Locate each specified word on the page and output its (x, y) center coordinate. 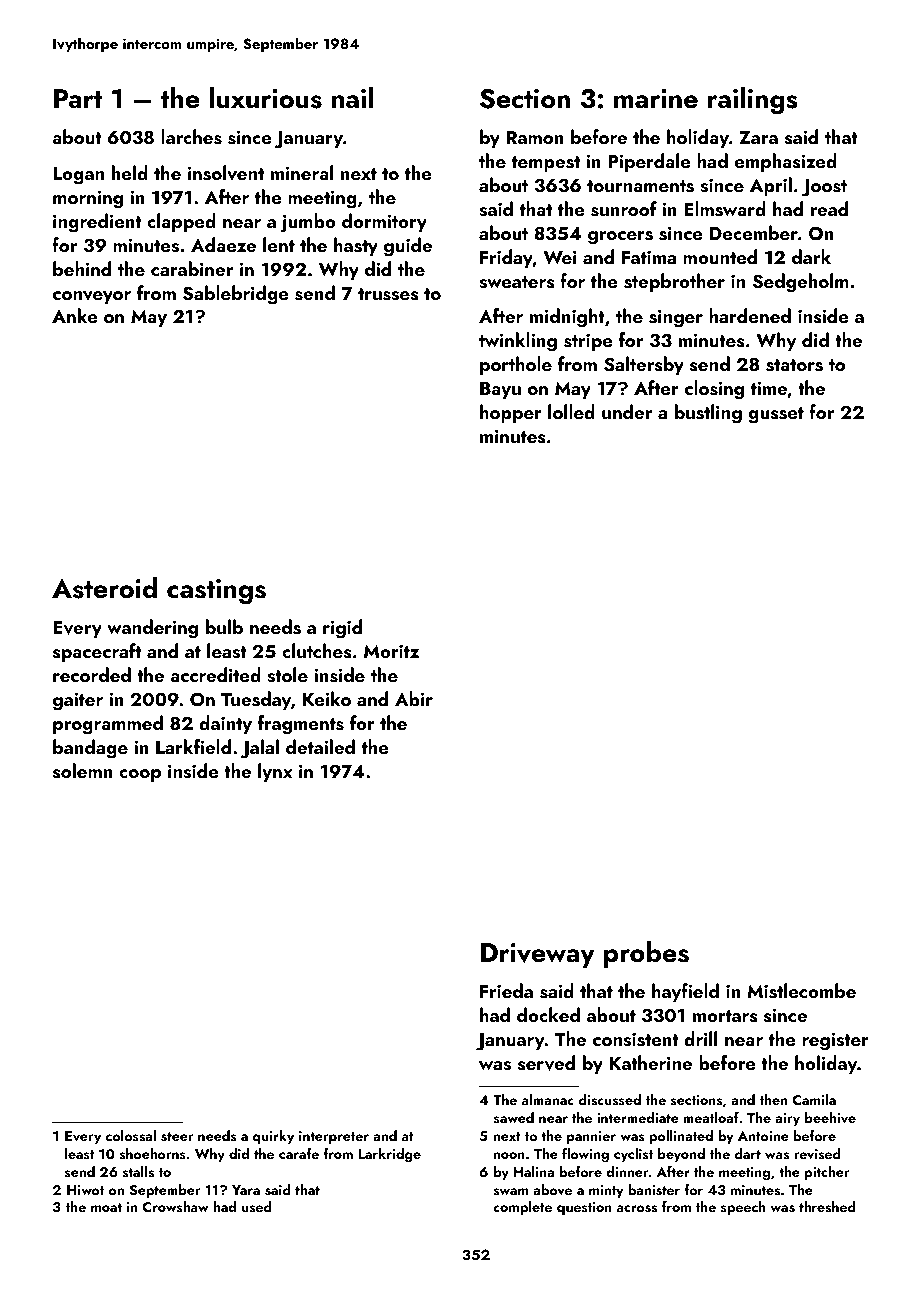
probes (646, 954)
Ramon (535, 137)
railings (753, 101)
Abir (414, 698)
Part (78, 99)
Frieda (506, 990)
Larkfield (193, 746)
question (584, 1208)
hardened (750, 315)
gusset (776, 415)
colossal (131, 1136)
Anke (75, 315)
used (257, 1206)
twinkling (518, 342)
